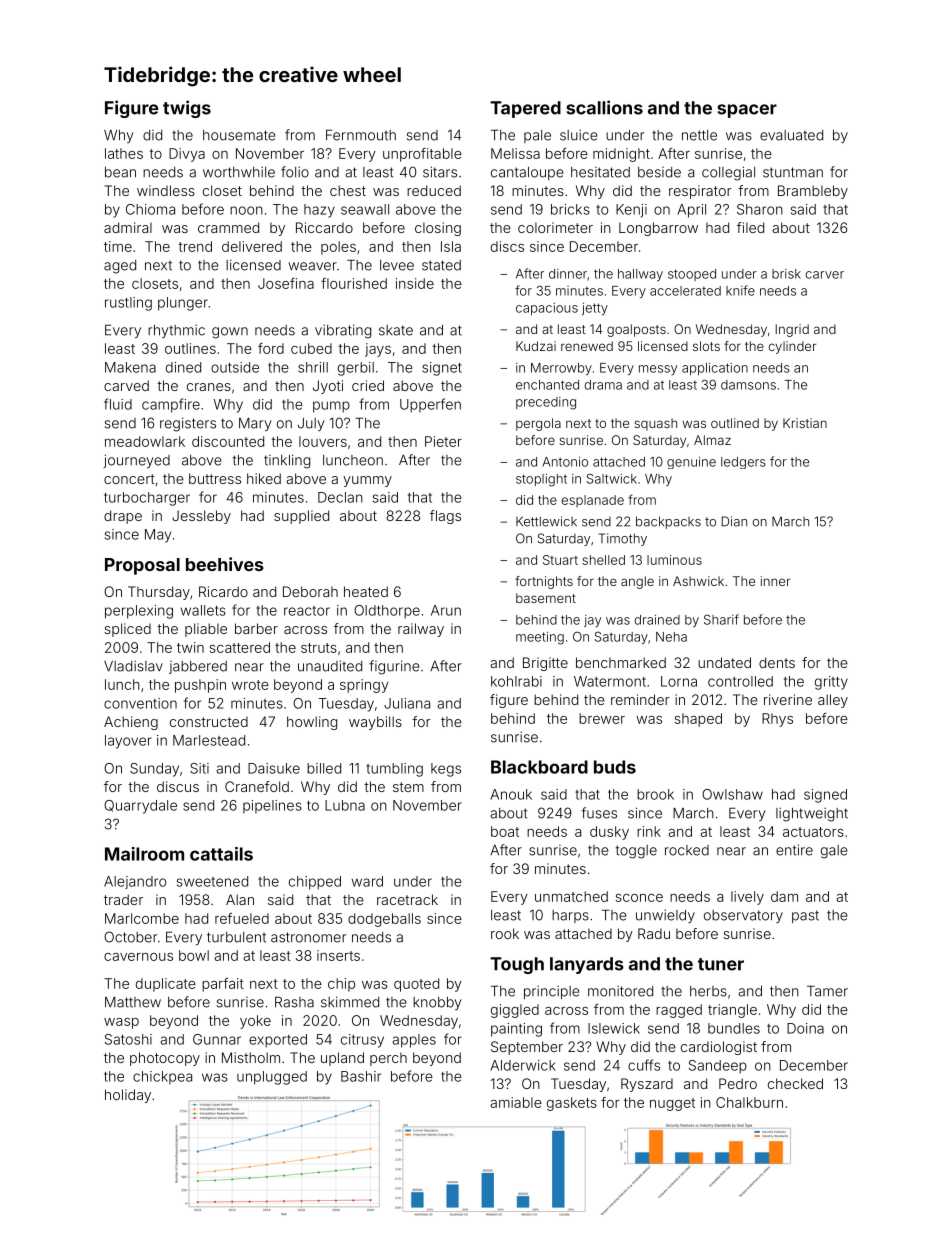 The image size is (952, 1233). What do you see at coordinates (236, 937) in the screenshot?
I see `turbulent` at bounding box center [236, 937].
